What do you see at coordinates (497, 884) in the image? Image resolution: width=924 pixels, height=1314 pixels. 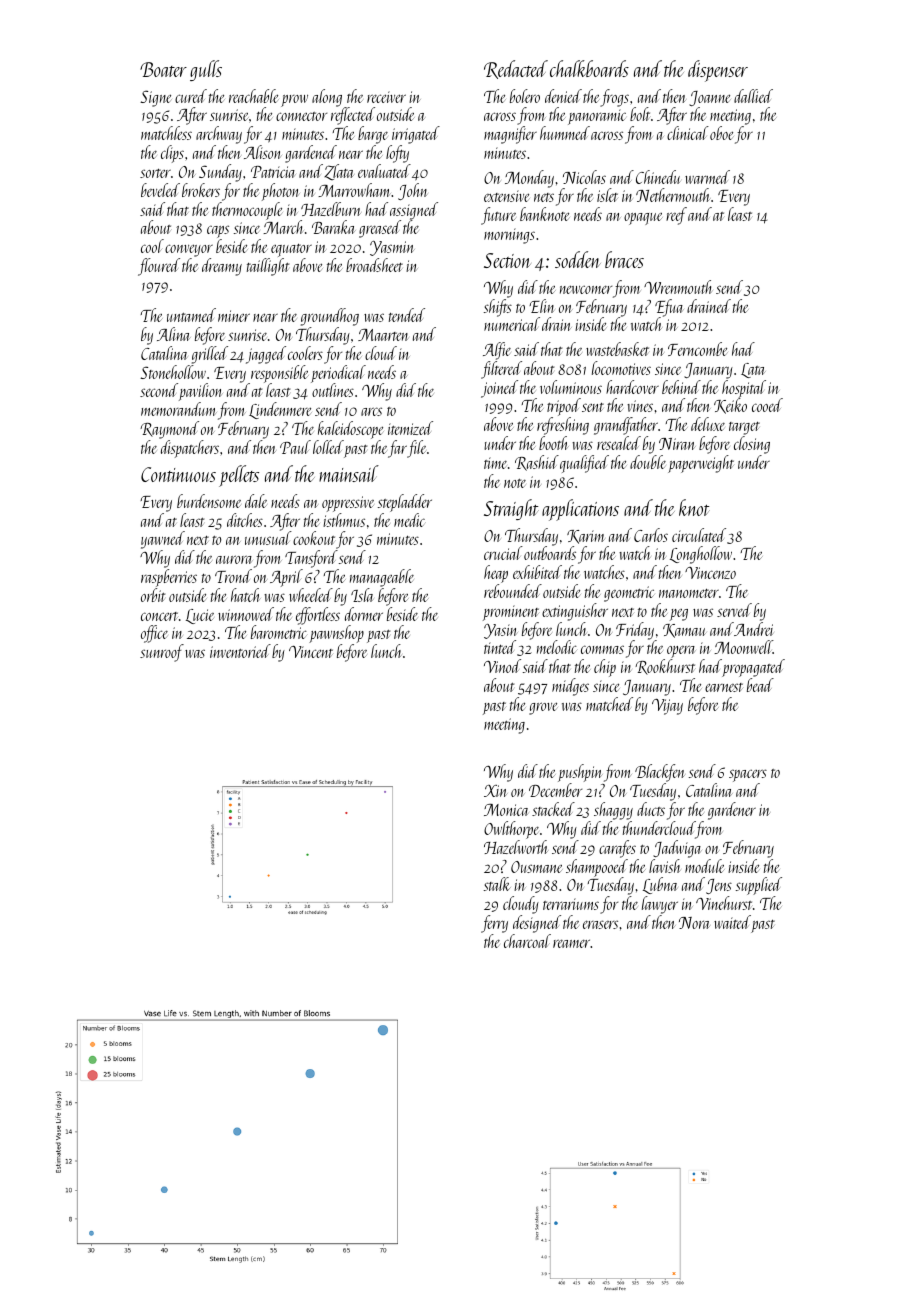 I see `stalk` at bounding box center [497, 884].
